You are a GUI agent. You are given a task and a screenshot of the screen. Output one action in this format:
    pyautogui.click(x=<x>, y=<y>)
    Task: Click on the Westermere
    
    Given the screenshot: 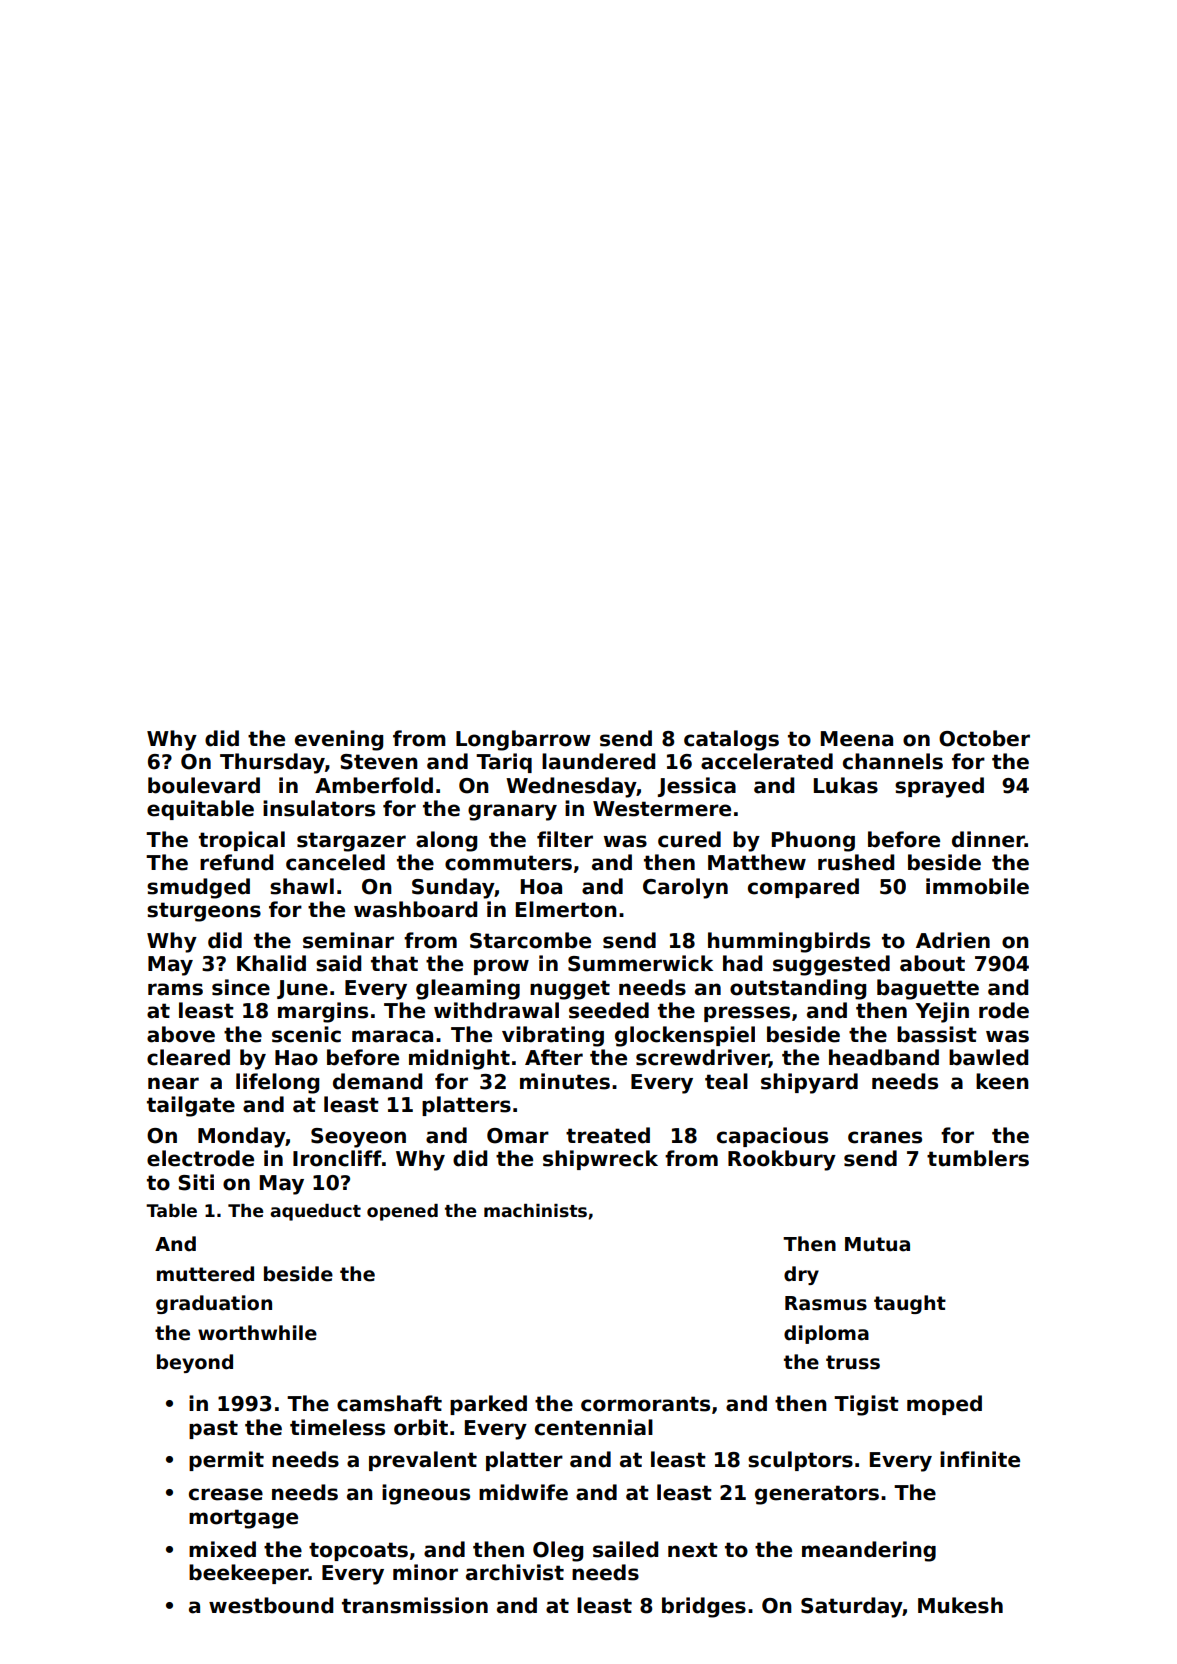 What is the action you would take?
    pyautogui.click(x=662, y=809)
